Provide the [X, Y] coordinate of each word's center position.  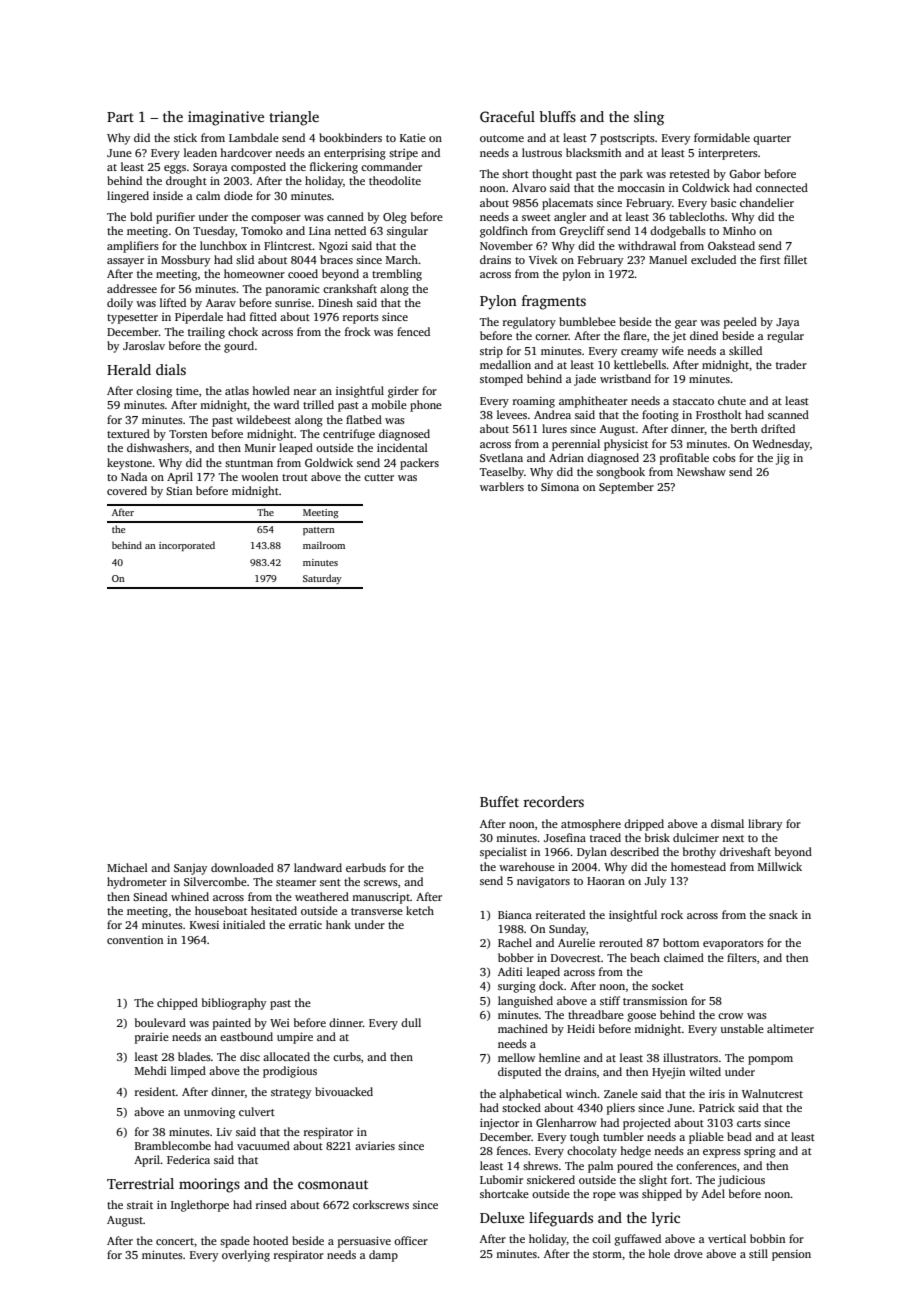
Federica [188, 1159]
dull [411, 1022]
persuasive [364, 1242]
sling [649, 118]
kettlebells [640, 364]
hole [659, 1253]
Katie [413, 137]
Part [120, 117]
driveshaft [745, 851]
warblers [502, 486]
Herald [129, 369]
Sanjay [190, 869]
